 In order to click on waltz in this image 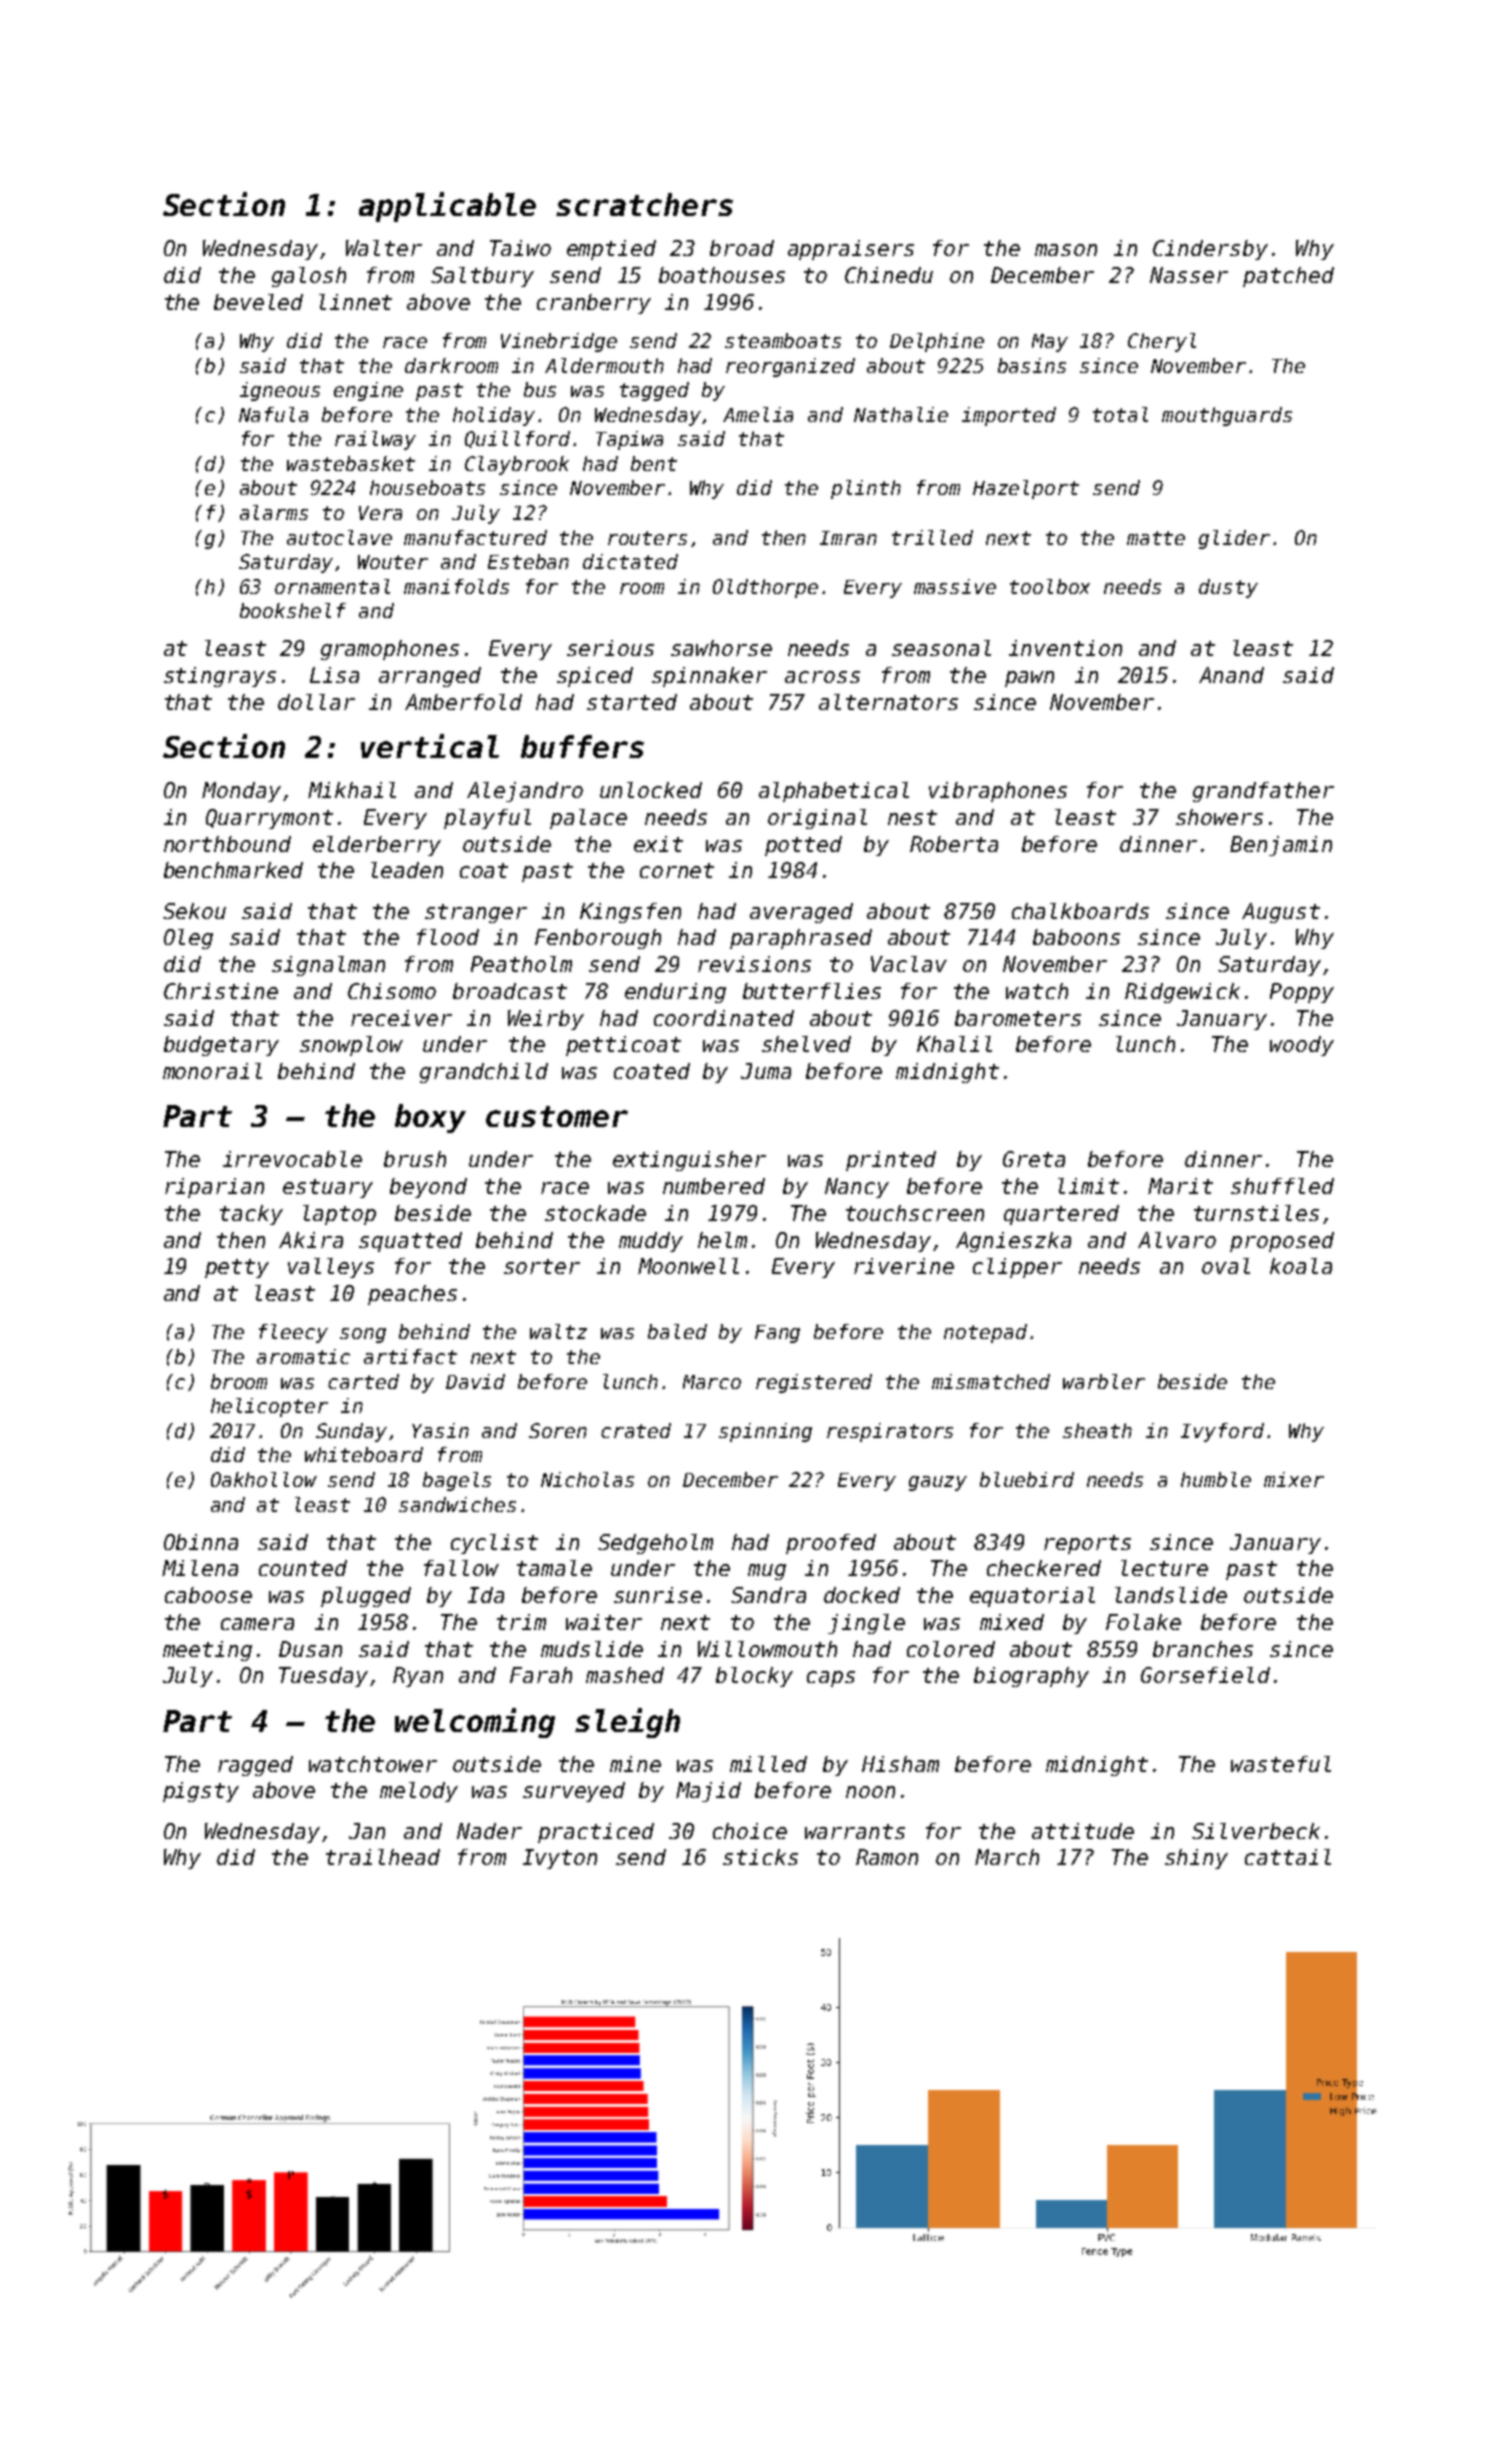, I will do `click(558, 1331)`.
